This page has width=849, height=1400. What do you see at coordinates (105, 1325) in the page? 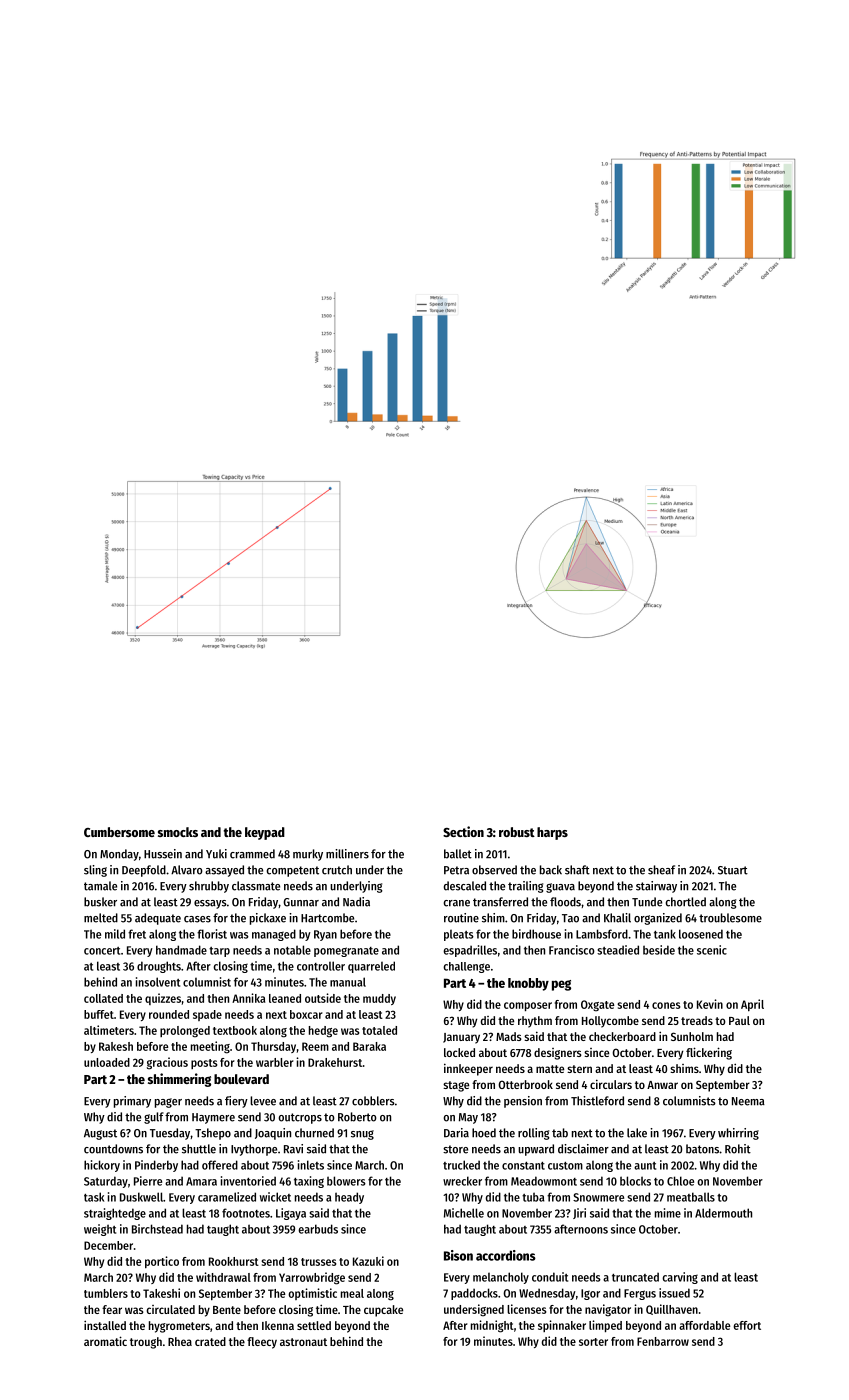
I see `installed` at bounding box center [105, 1325].
